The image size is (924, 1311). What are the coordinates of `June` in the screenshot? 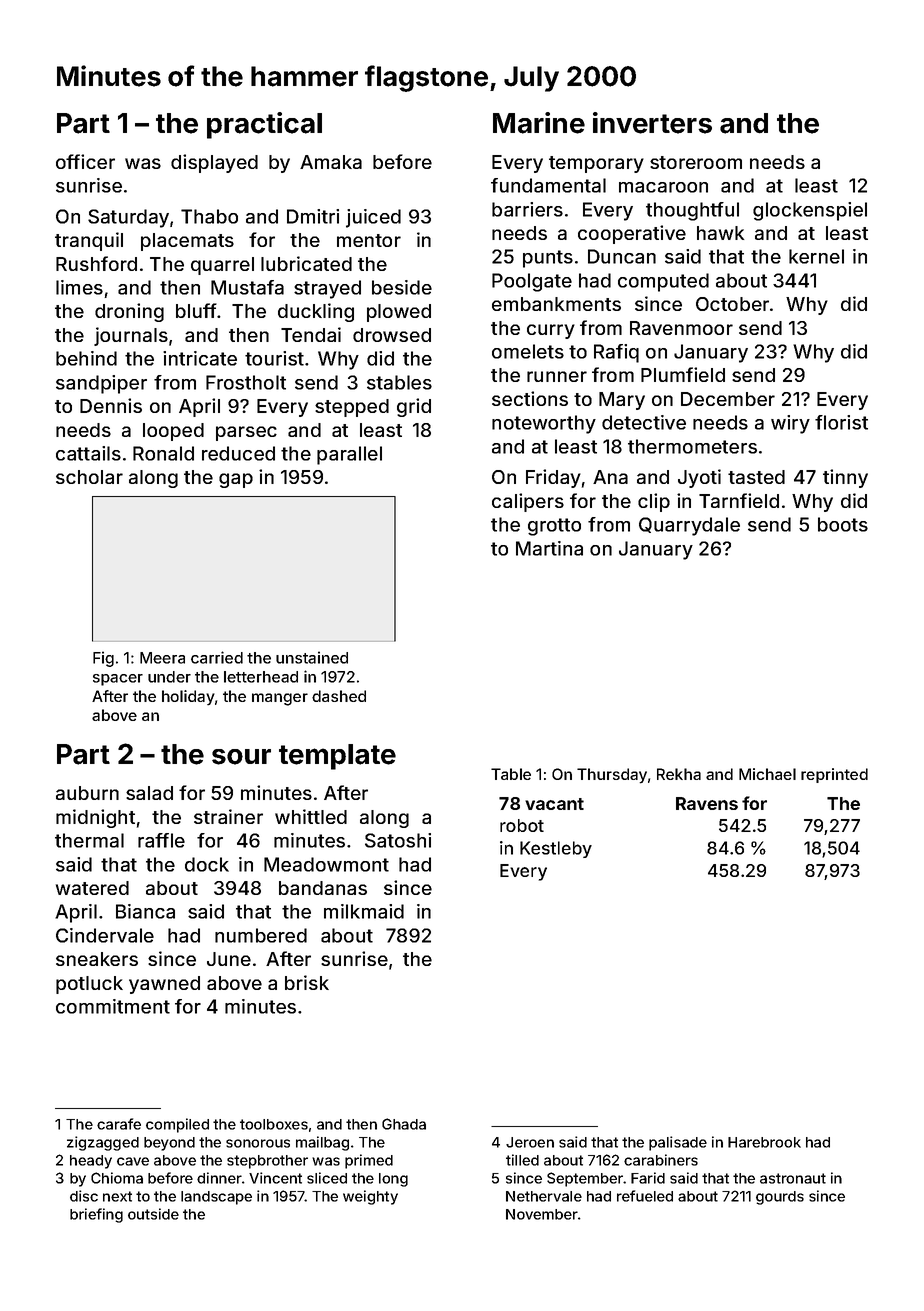 It's located at (229, 959).
